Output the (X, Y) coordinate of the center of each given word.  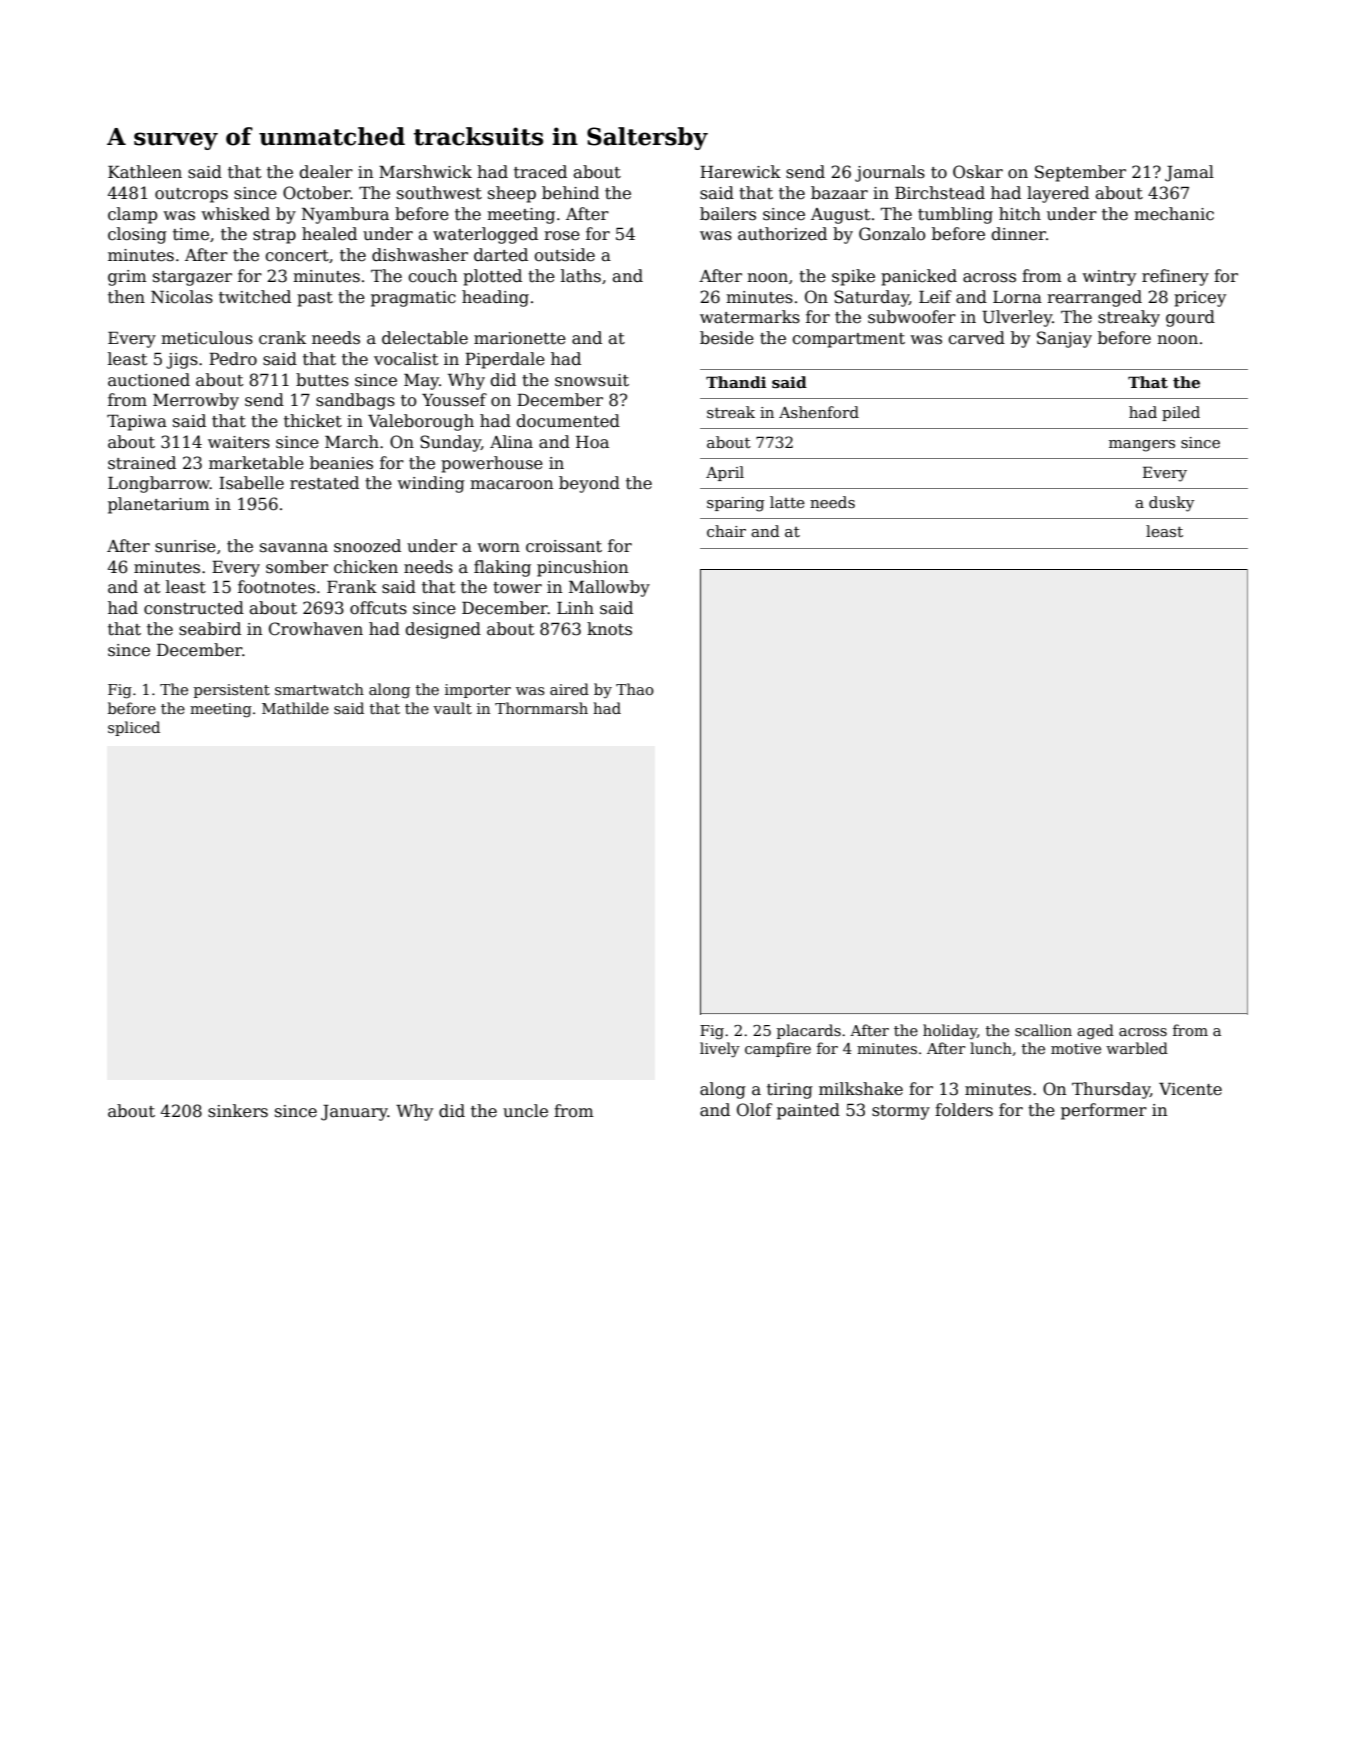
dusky (1171, 504)
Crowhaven (316, 629)
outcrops (191, 195)
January (354, 1113)
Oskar (978, 172)
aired (569, 689)
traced (540, 172)
